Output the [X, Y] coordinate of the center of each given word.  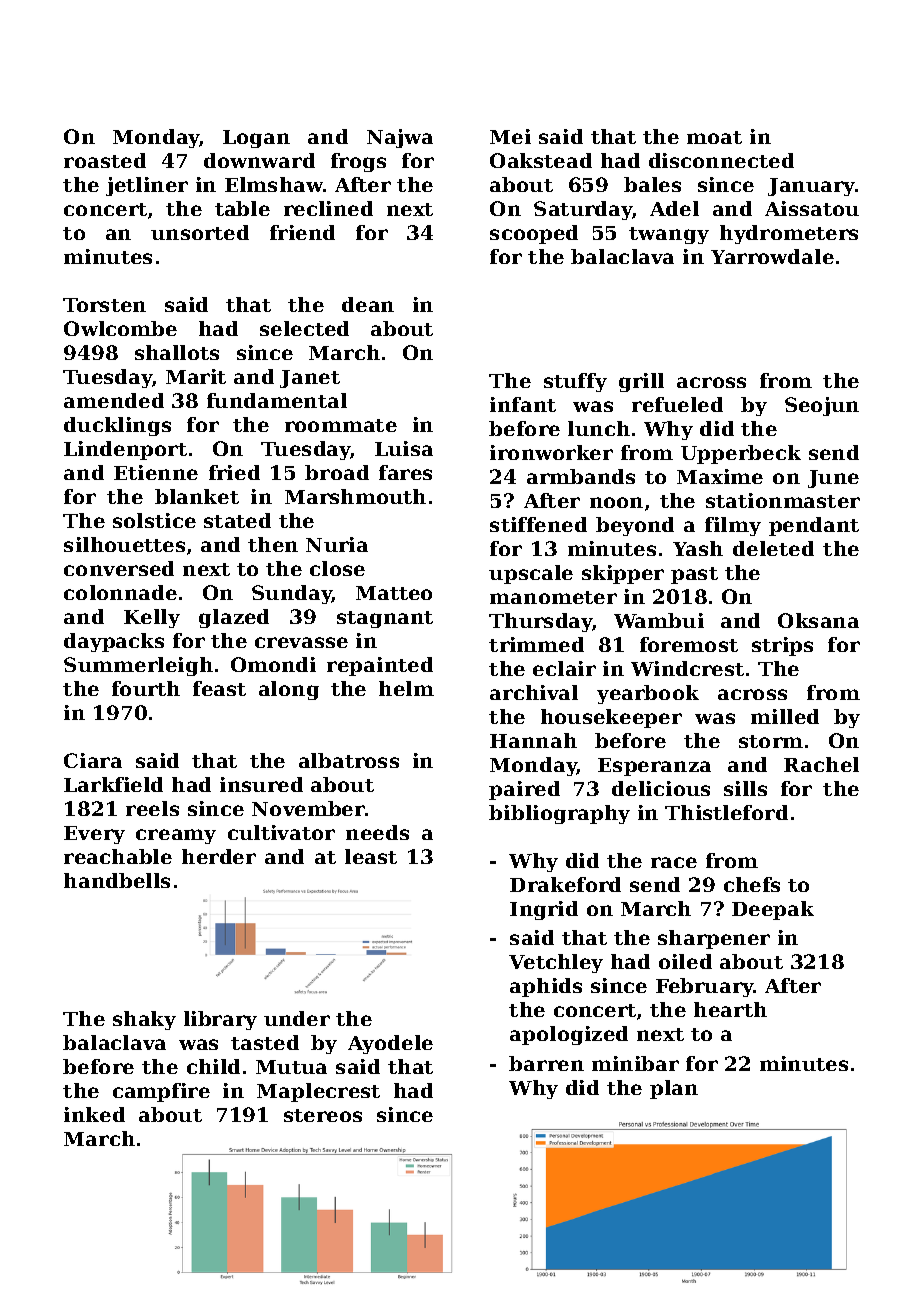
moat [714, 137]
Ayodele [390, 1044]
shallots [177, 352]
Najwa [400, 138]
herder [219, 856]
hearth [730, 1009]
